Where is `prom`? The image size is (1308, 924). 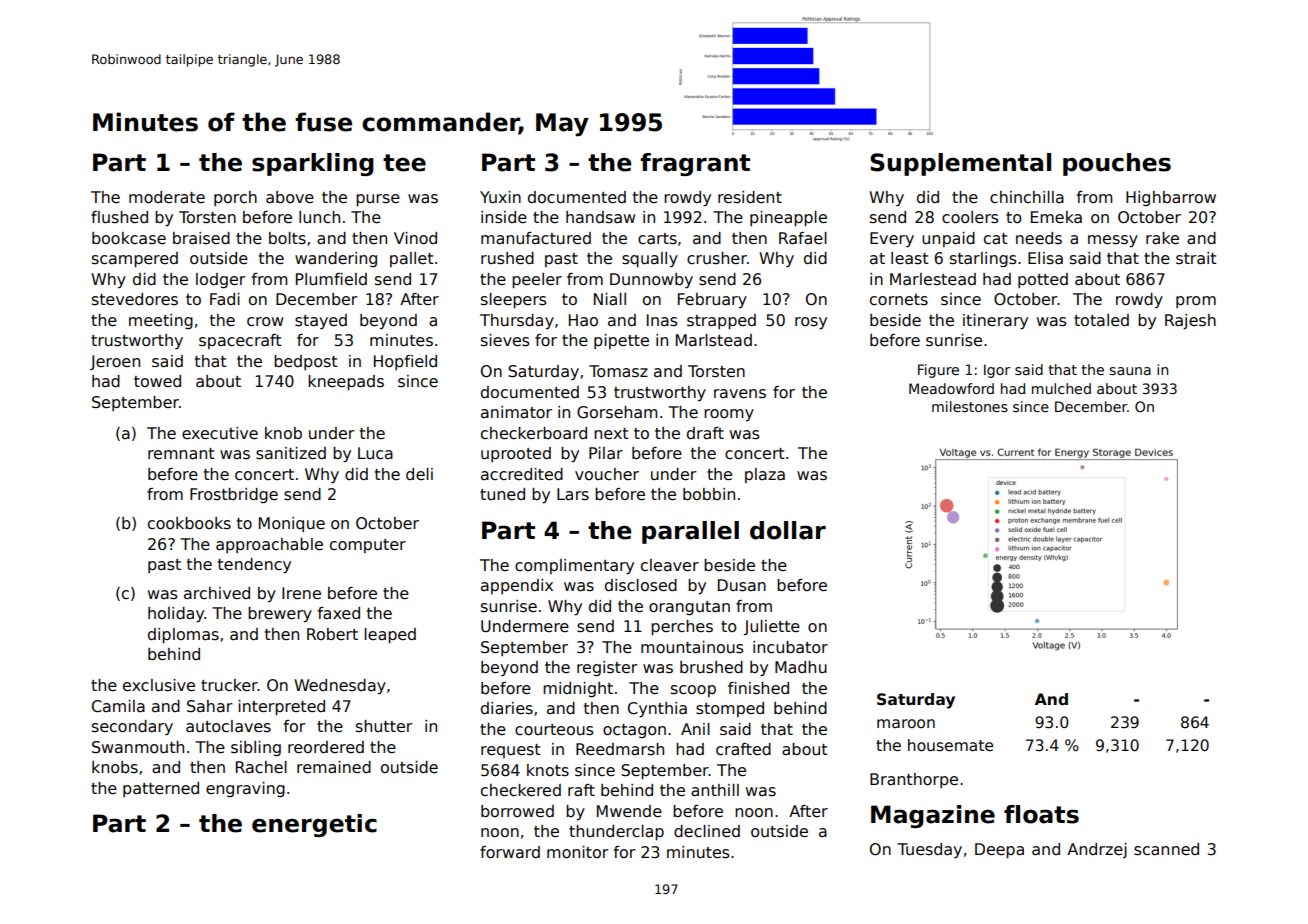 prom is located at coordinates (1196, 302).
